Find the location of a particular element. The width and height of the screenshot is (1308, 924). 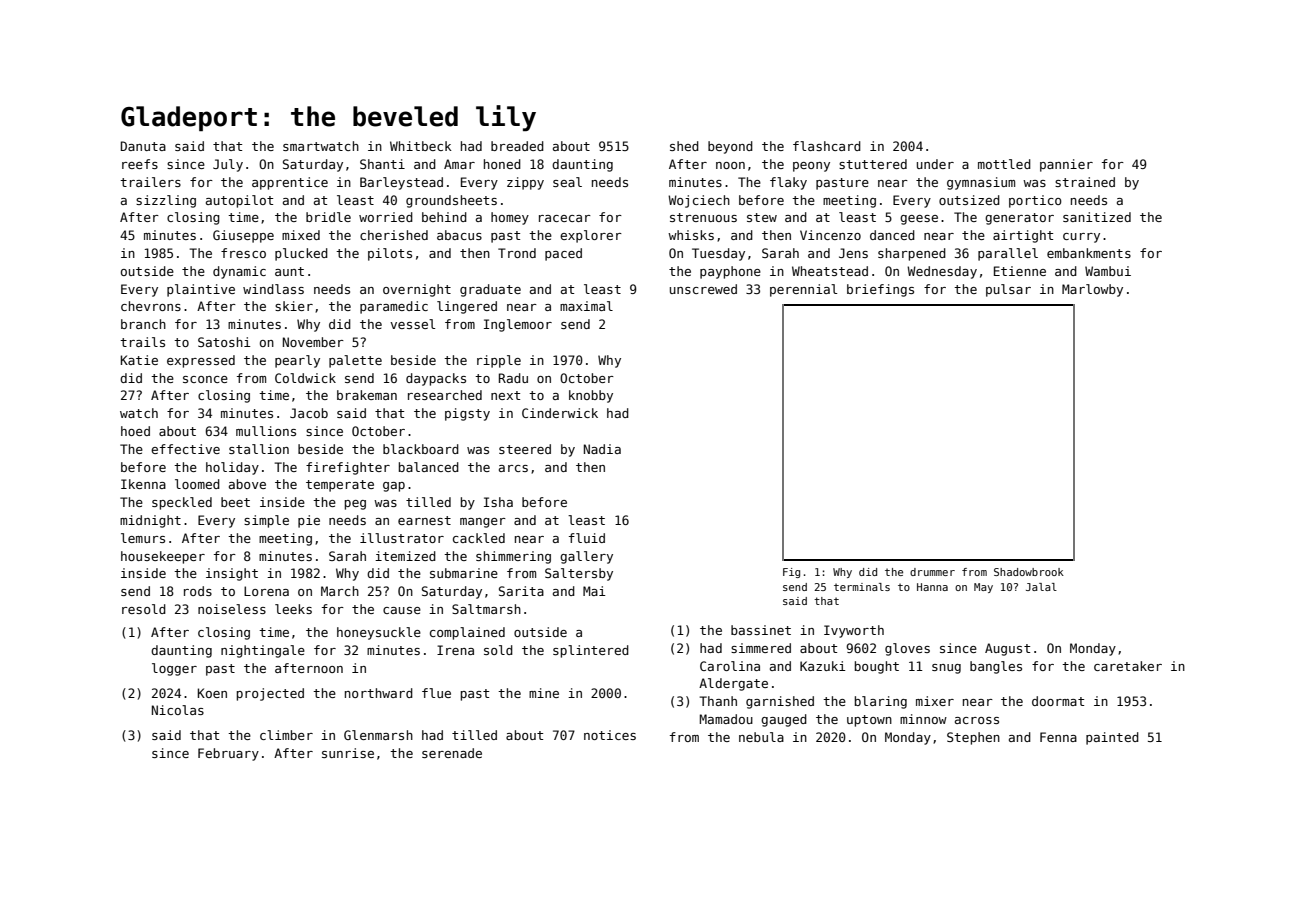

Inglemoor is located at coordinates (518, 325).
